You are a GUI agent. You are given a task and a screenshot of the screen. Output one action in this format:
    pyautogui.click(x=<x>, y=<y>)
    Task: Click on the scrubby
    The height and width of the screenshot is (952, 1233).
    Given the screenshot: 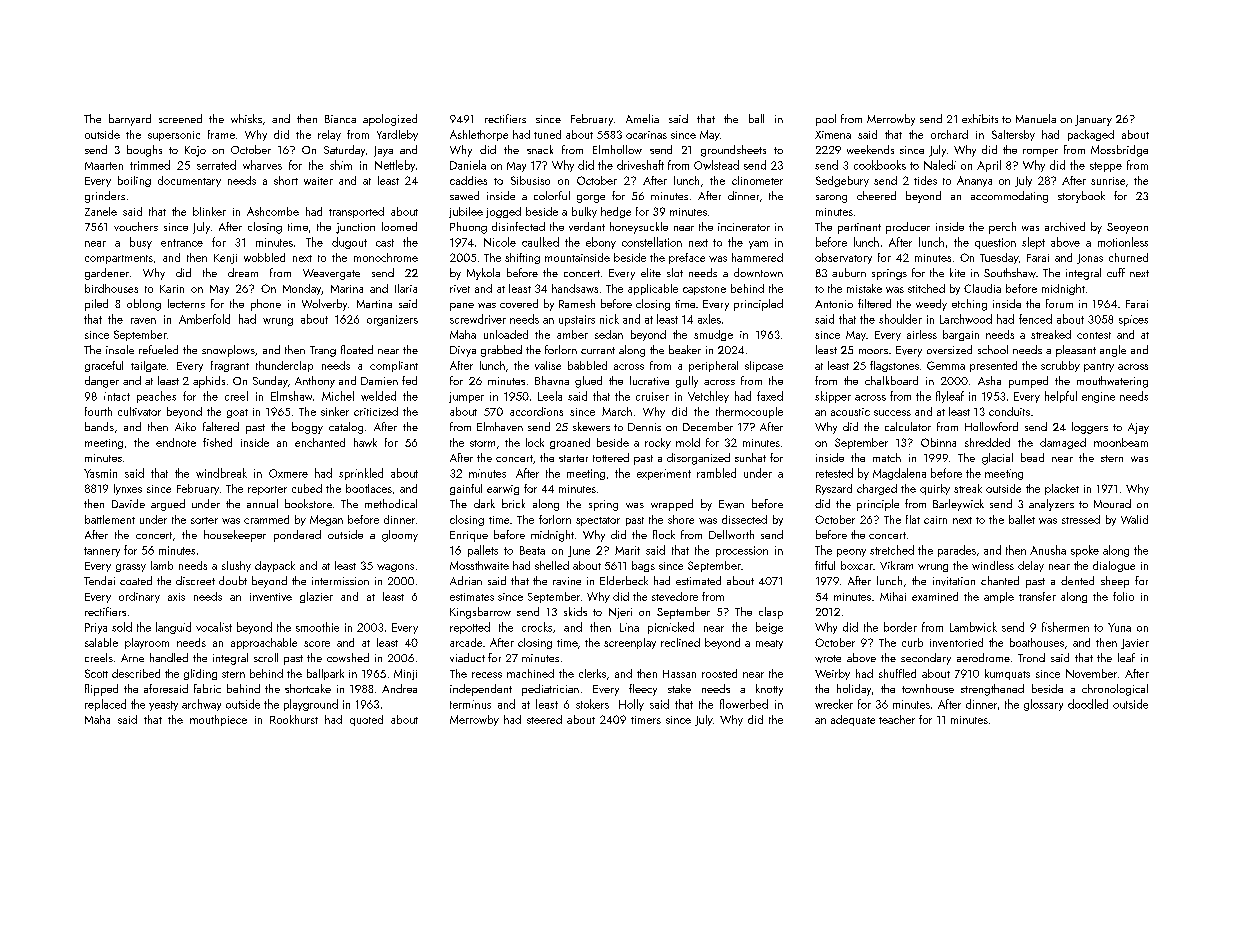 What is the action you would take?
    pyautogui.click(x=1060, y=366)
